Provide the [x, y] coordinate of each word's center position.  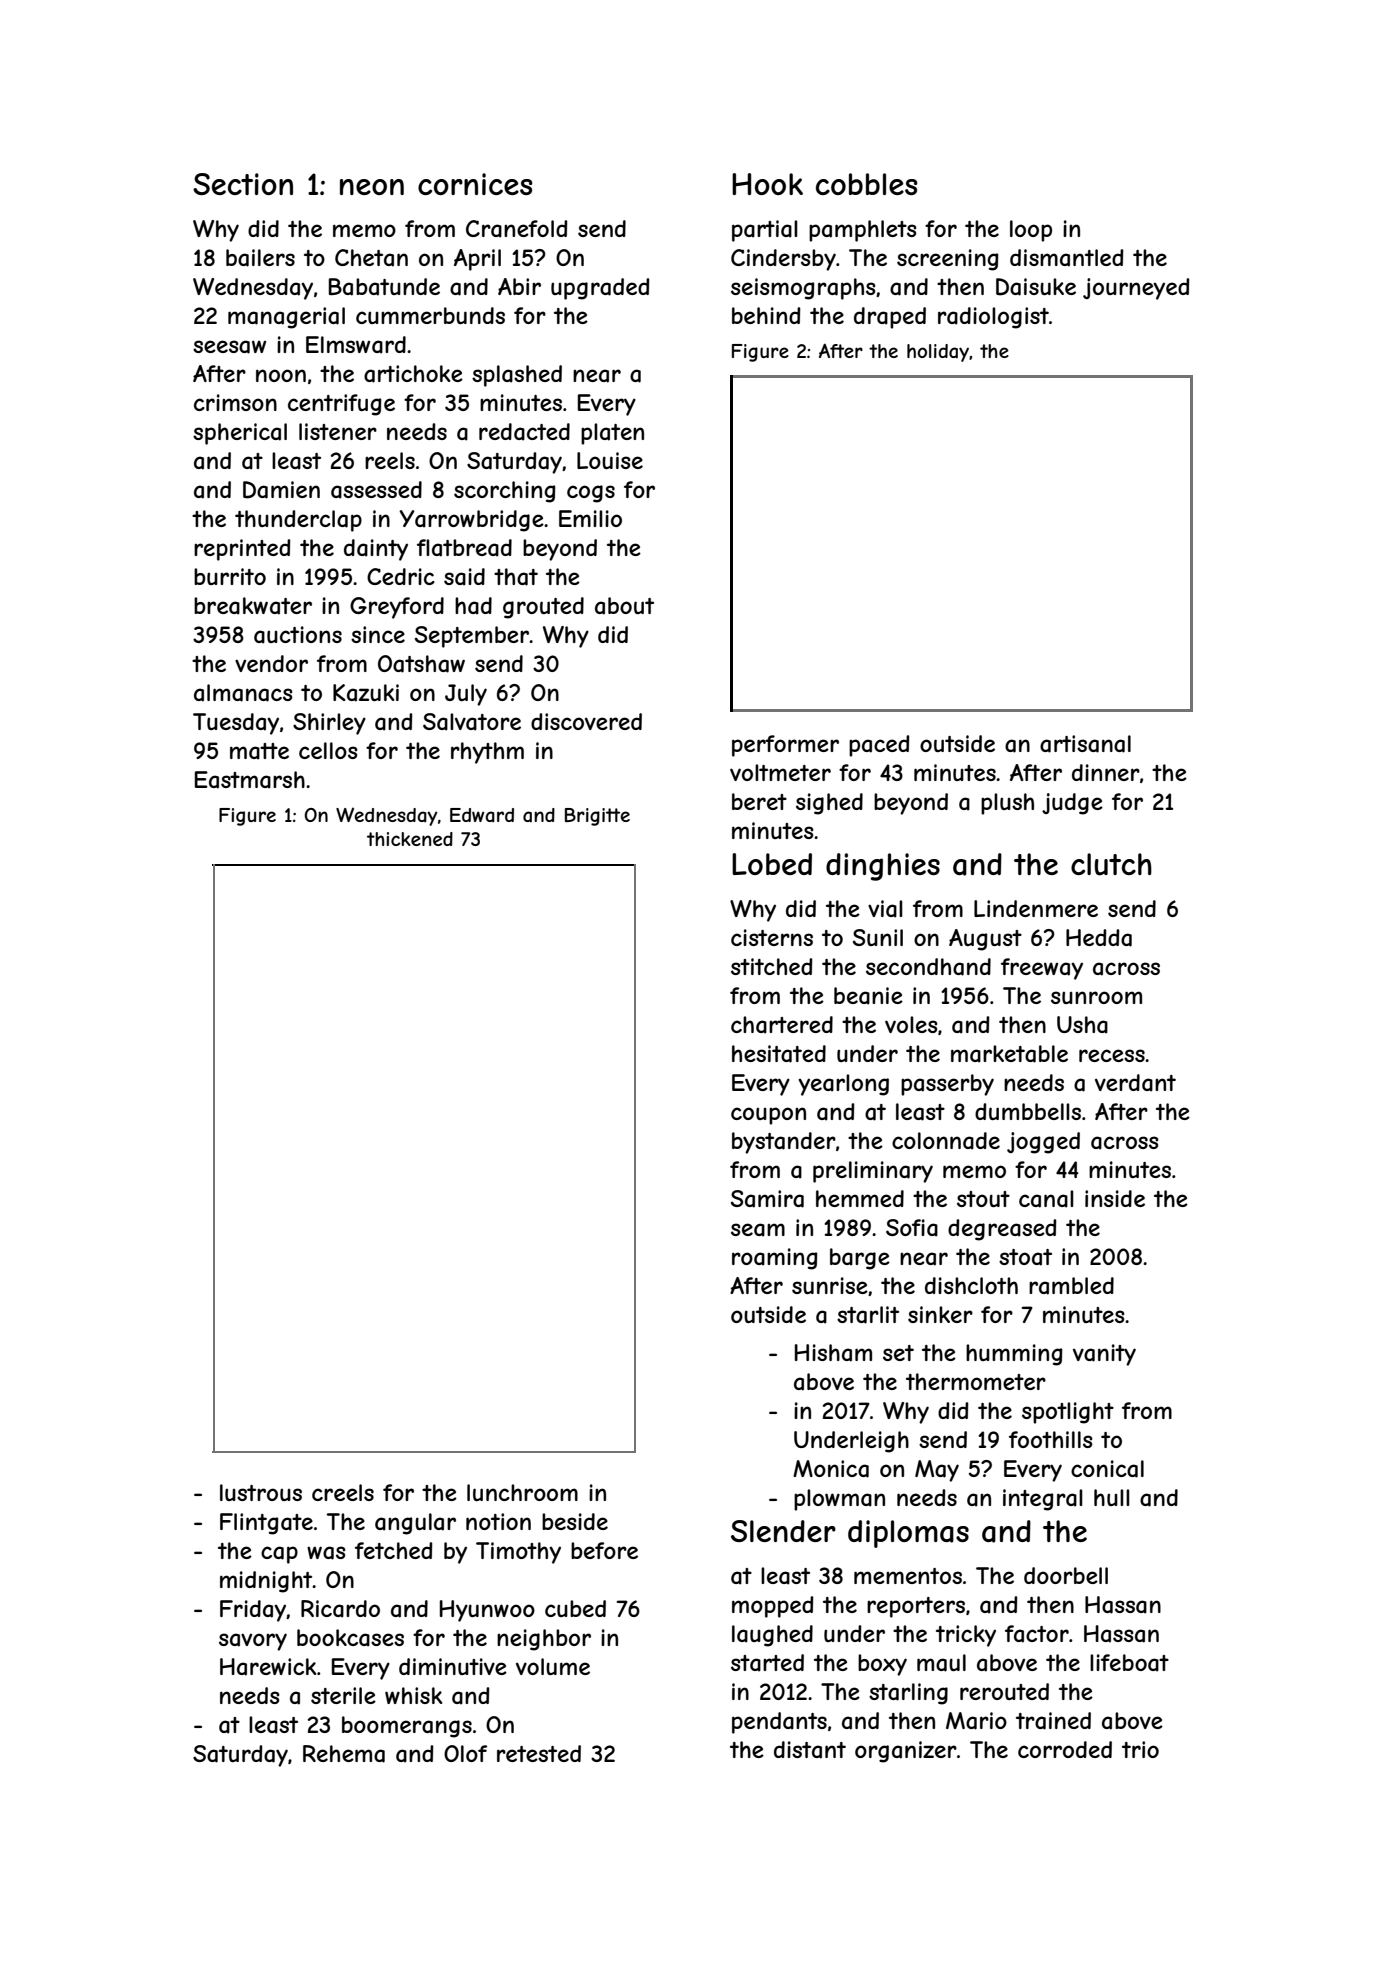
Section [243, 184]
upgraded [600, 289]
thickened [410, 839]
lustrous [261, 1492]
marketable [1009, 1054]
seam [758, 1230]
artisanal [1085, 744]
